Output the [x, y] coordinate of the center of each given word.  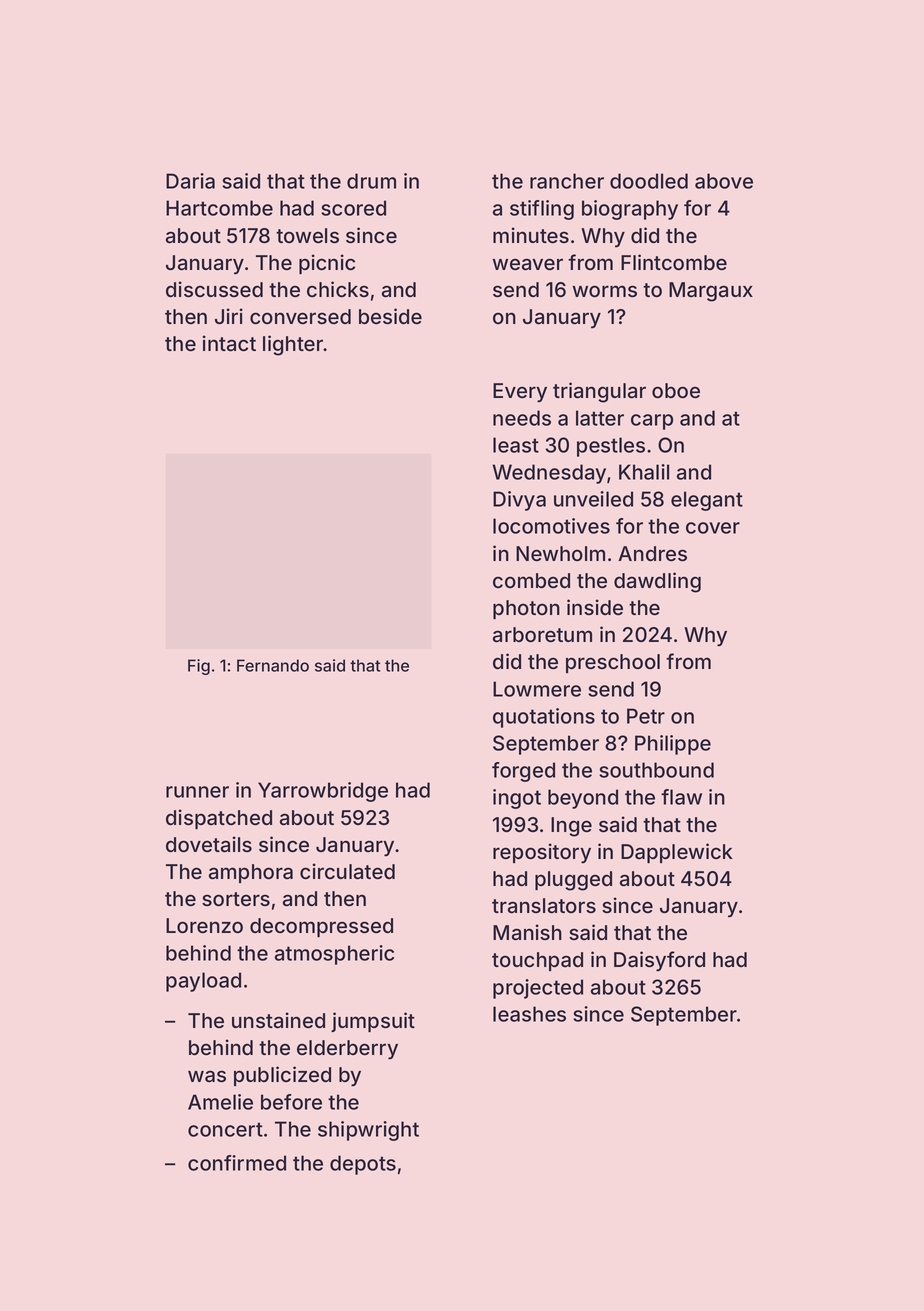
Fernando [273, 665]
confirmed [237, 1163]
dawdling [657, 582]
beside [390, 316]
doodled [649, 181]
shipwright [368, 1131]
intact [229, 343]
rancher [567, 181]
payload [203, 982]
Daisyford [659, 961]
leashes [529, 1014]
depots [363, 1165]
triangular [599, 392]
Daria [190, 181]
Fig [199, 667]
